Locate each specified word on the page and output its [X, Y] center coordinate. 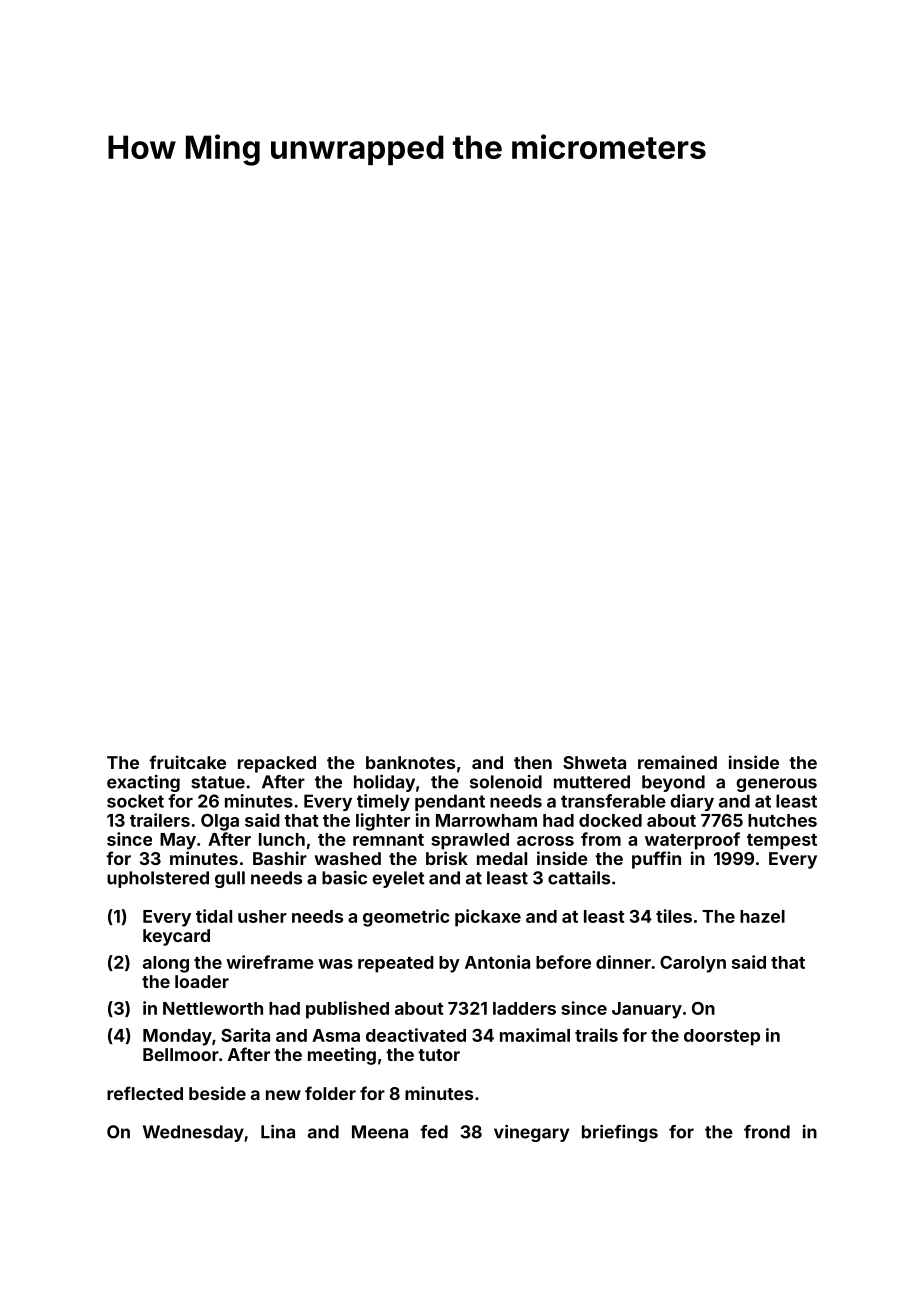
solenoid [506, 782]
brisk [447, 858]
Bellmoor [181, 1054]
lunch [282, 839]
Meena [380, 1132]
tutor [439, 1055]
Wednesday [193, 1133]
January [647, 1010]
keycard [176, 937]
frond [767, 1132]
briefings [620, 1133]
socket [135, 801]
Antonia [497, 962]
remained [677, 762]
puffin [656, 860]
